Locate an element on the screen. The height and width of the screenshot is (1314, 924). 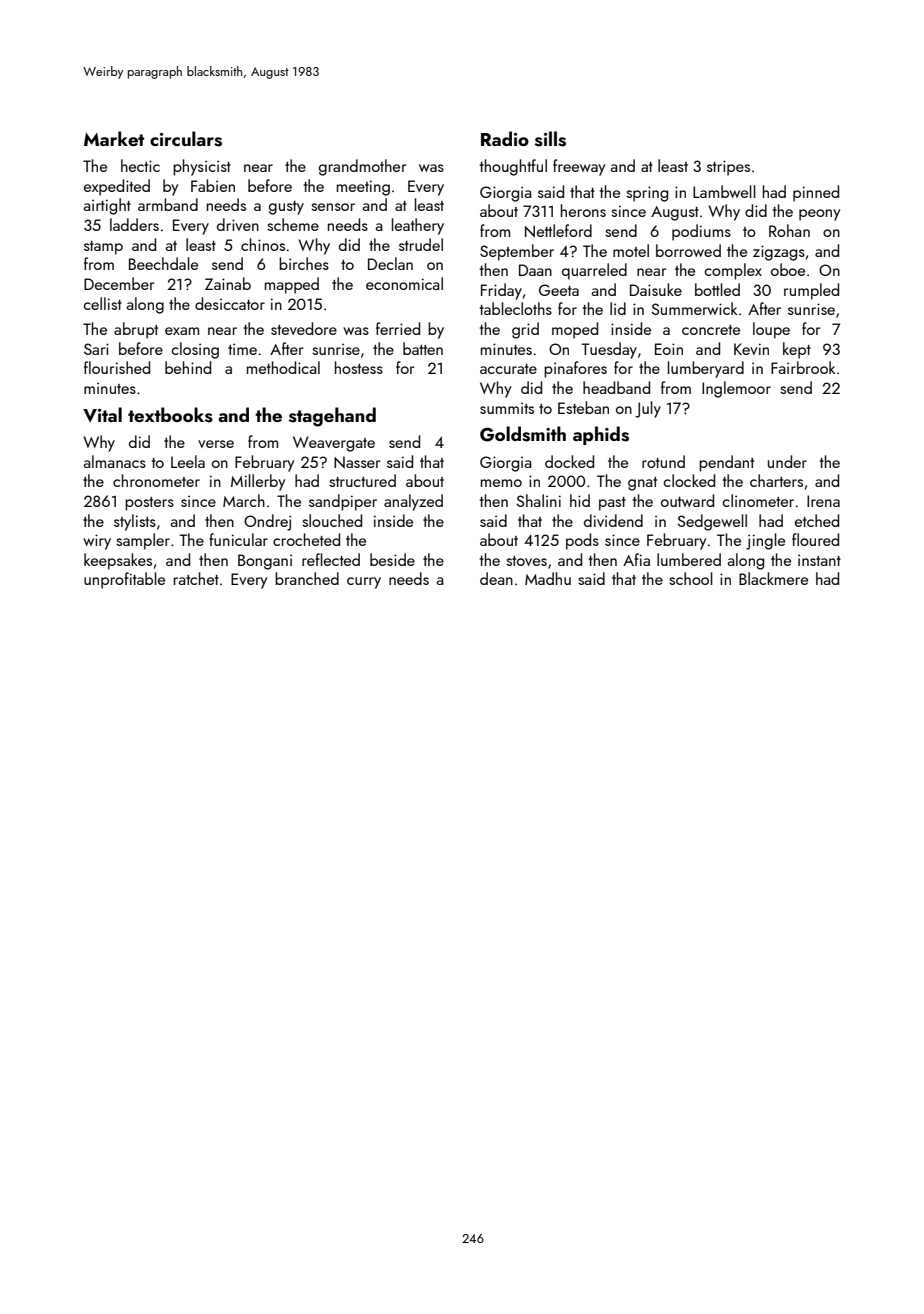
Beechdale is located at coordinates (163, 263).
